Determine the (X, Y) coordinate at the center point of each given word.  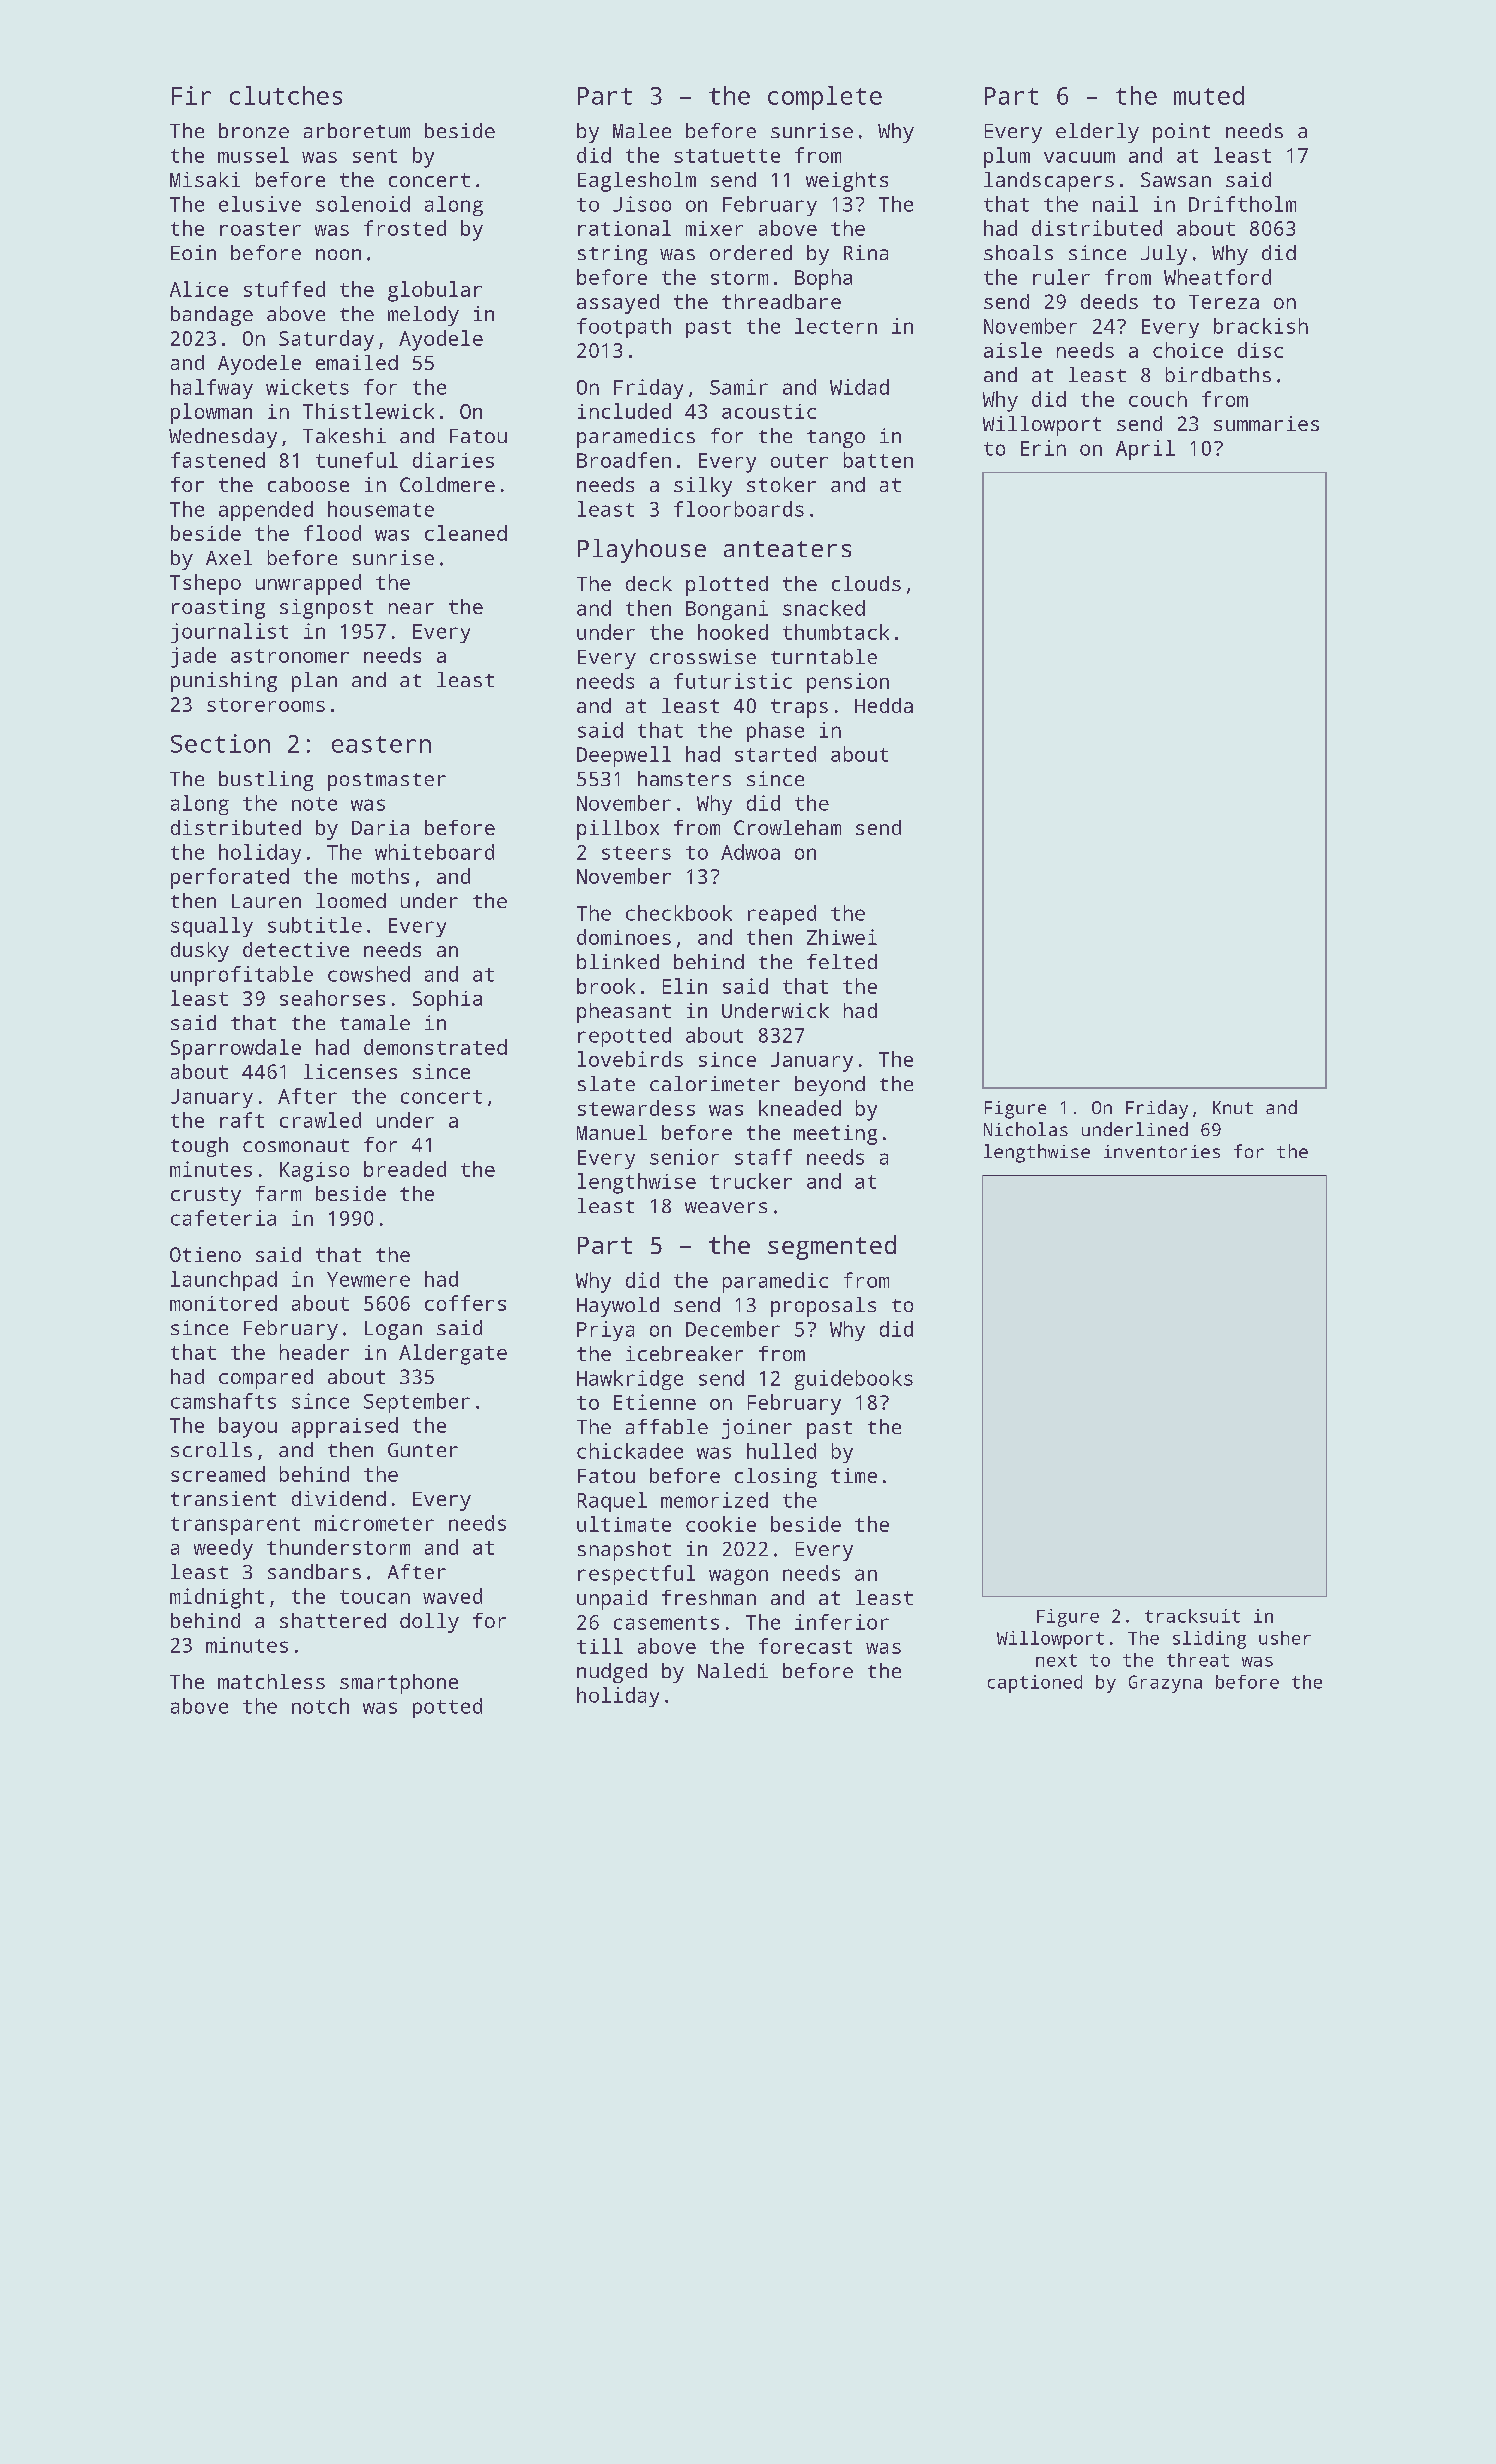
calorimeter (715, 1083)
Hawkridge (630, 1380)
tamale (375, 1022)
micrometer (374, 1523)
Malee (642, 130)
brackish (1261, 326)
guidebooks (854, 1380)
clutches (286, 95)
